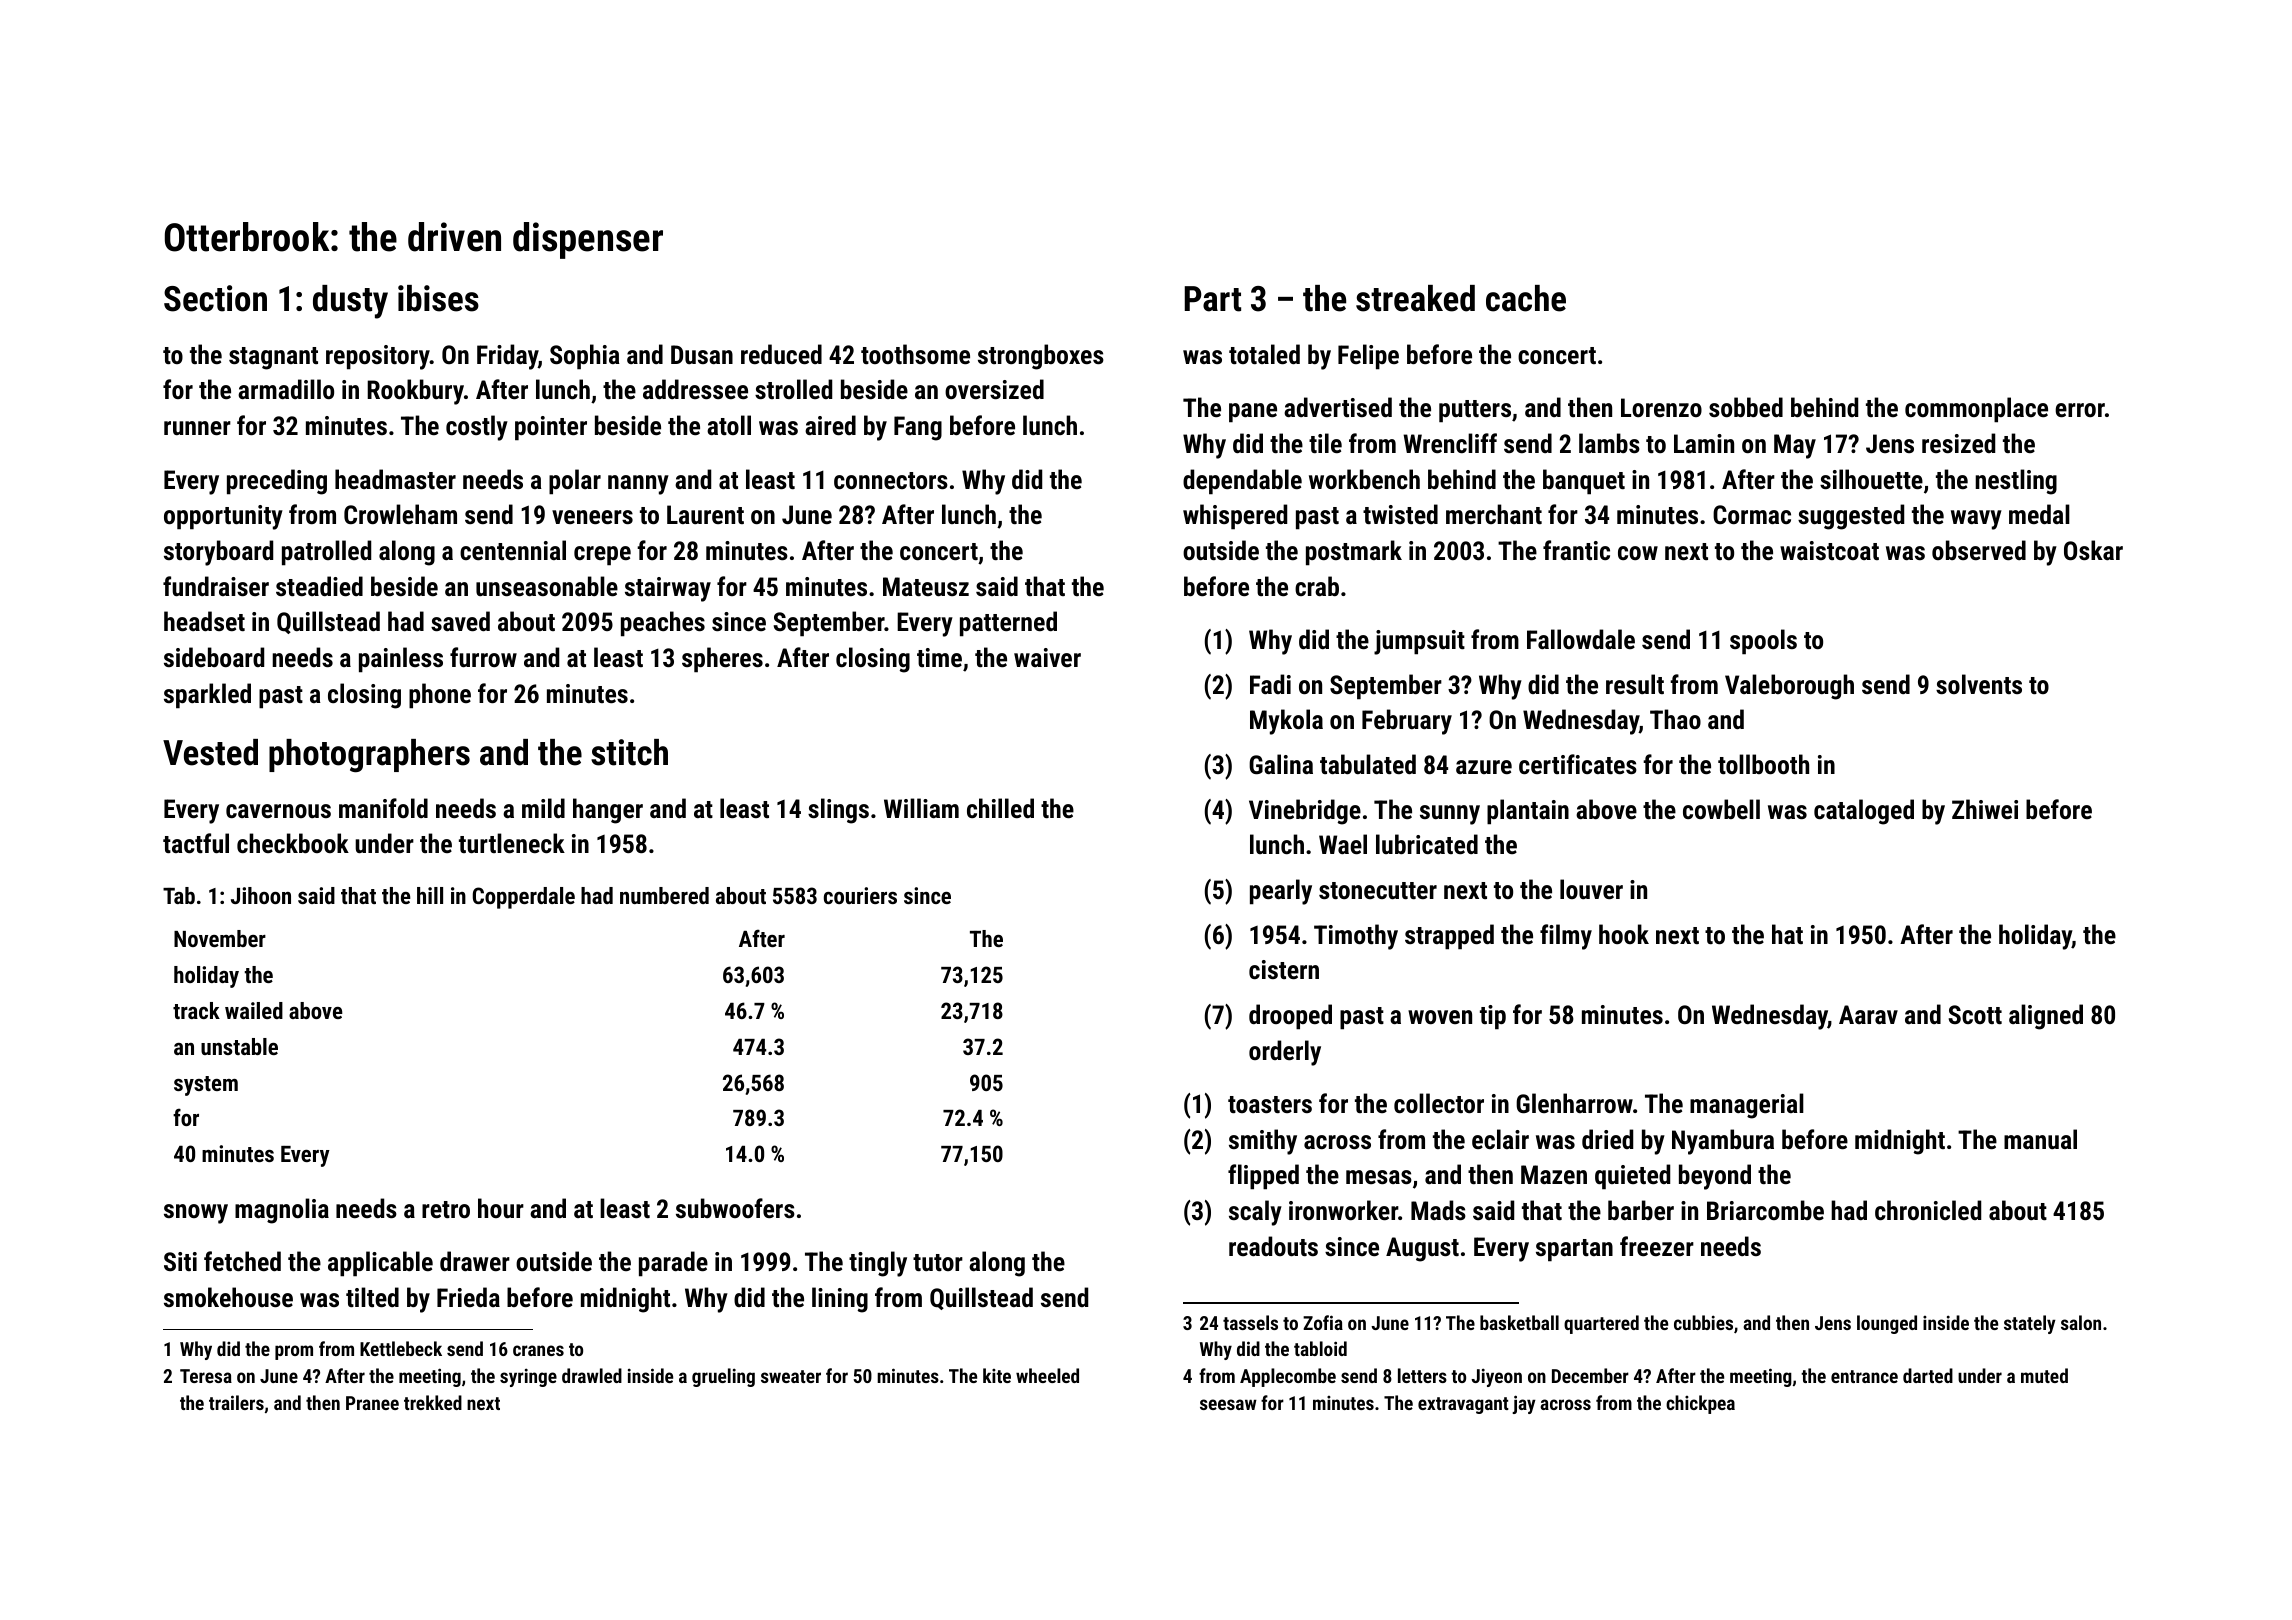  Describe the element at coordinates (638, 485) in the screenshot. I see `nanny` at that location.
